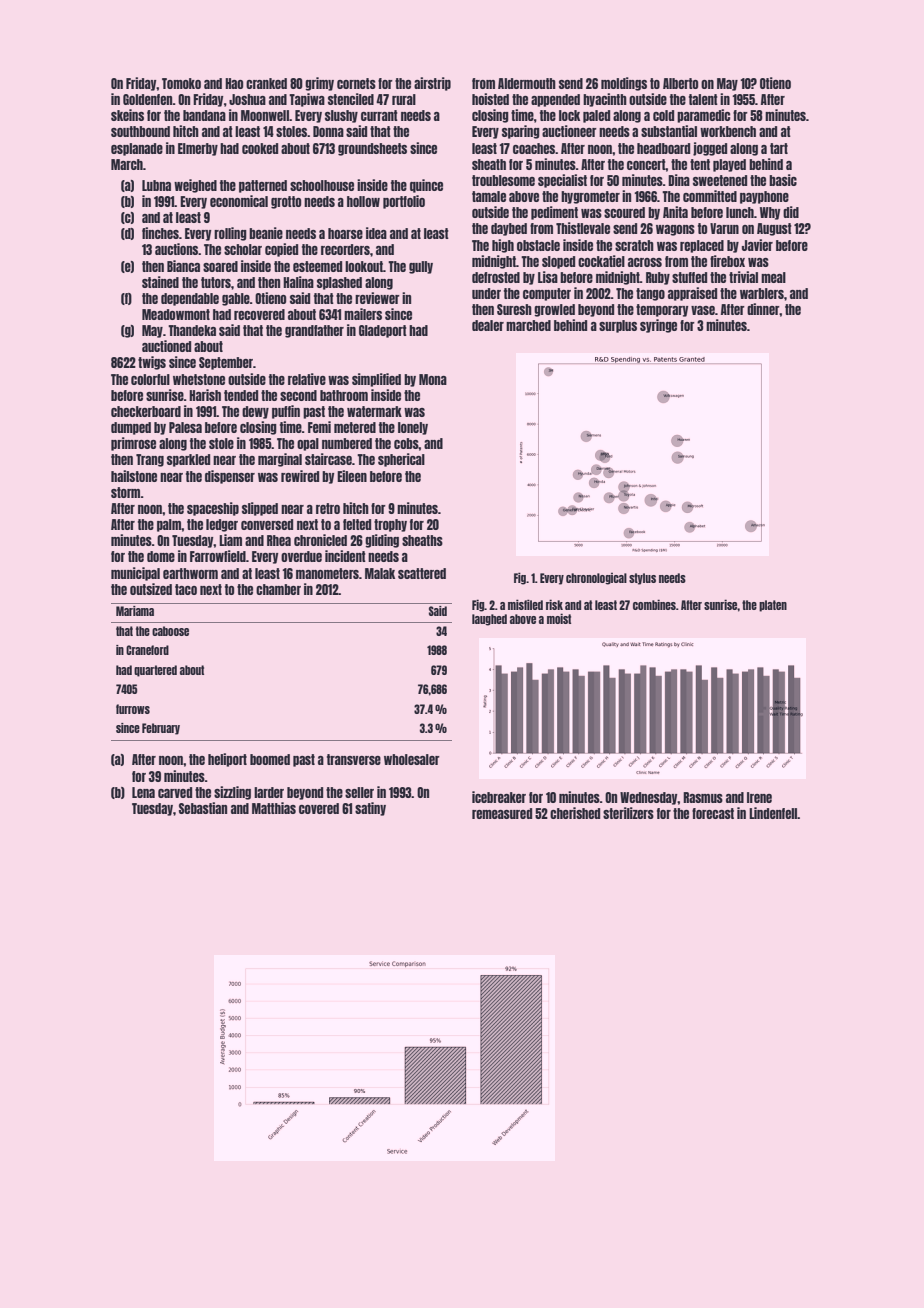 The height and width of the screenshot is (1308, 924). I want to click on combines, so click(654, 604).
